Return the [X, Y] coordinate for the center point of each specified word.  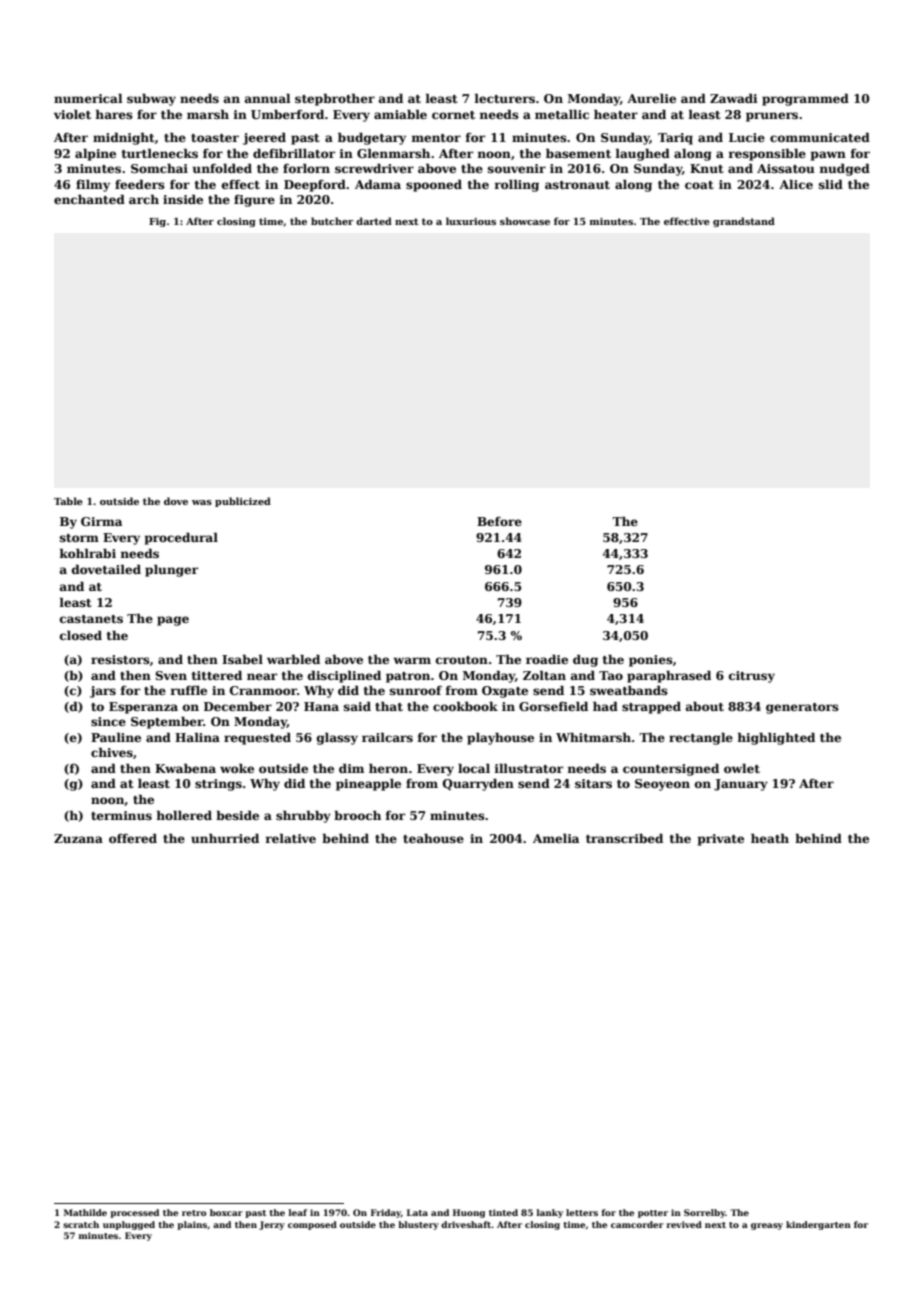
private [721, 840]
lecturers [504, 98]
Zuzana [78, 838]
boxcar [226, 1212]
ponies [651, 661]
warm [412, 660]
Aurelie [651, 98]
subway [151, 99]
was [202, 502]
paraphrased [669, 676]
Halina [197, 737]
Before [499, 521]
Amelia [556, 838]
